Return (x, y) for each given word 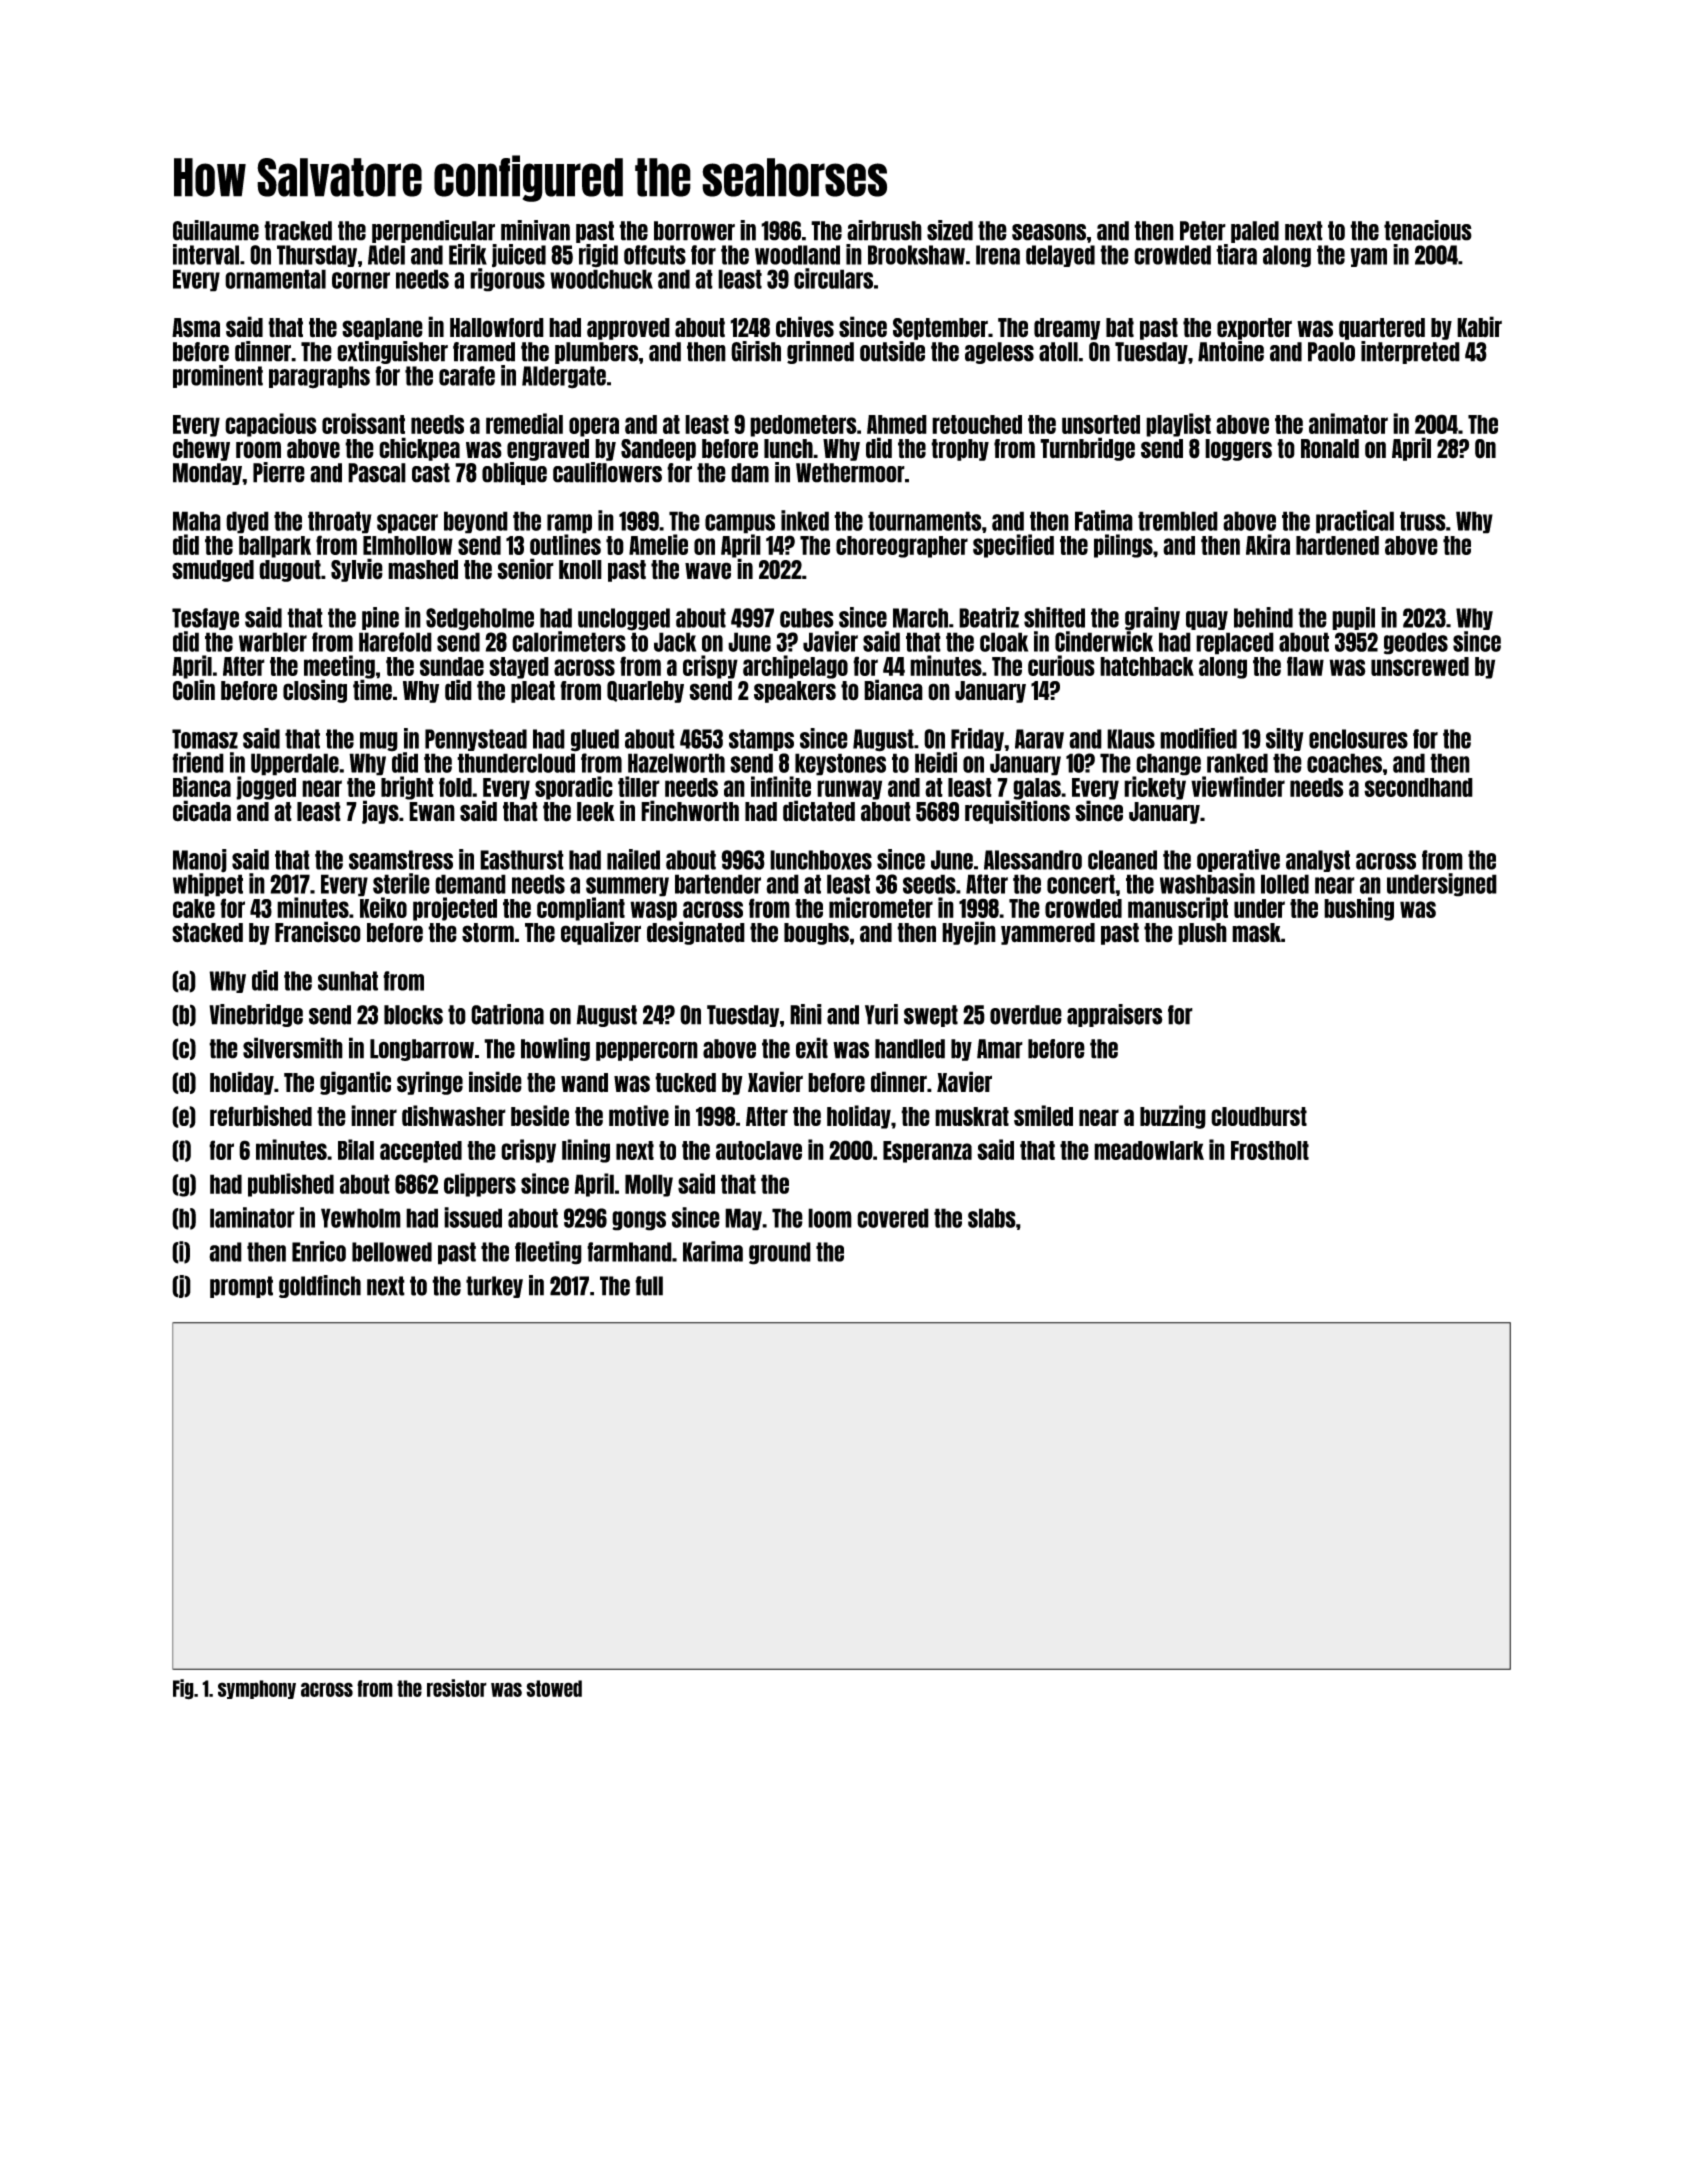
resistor (457, 1688)
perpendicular (433, 231)
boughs (816, 934)
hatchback (1147, 666)
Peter (1203, 231)
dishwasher (454, 1115)
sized (950, 230)
